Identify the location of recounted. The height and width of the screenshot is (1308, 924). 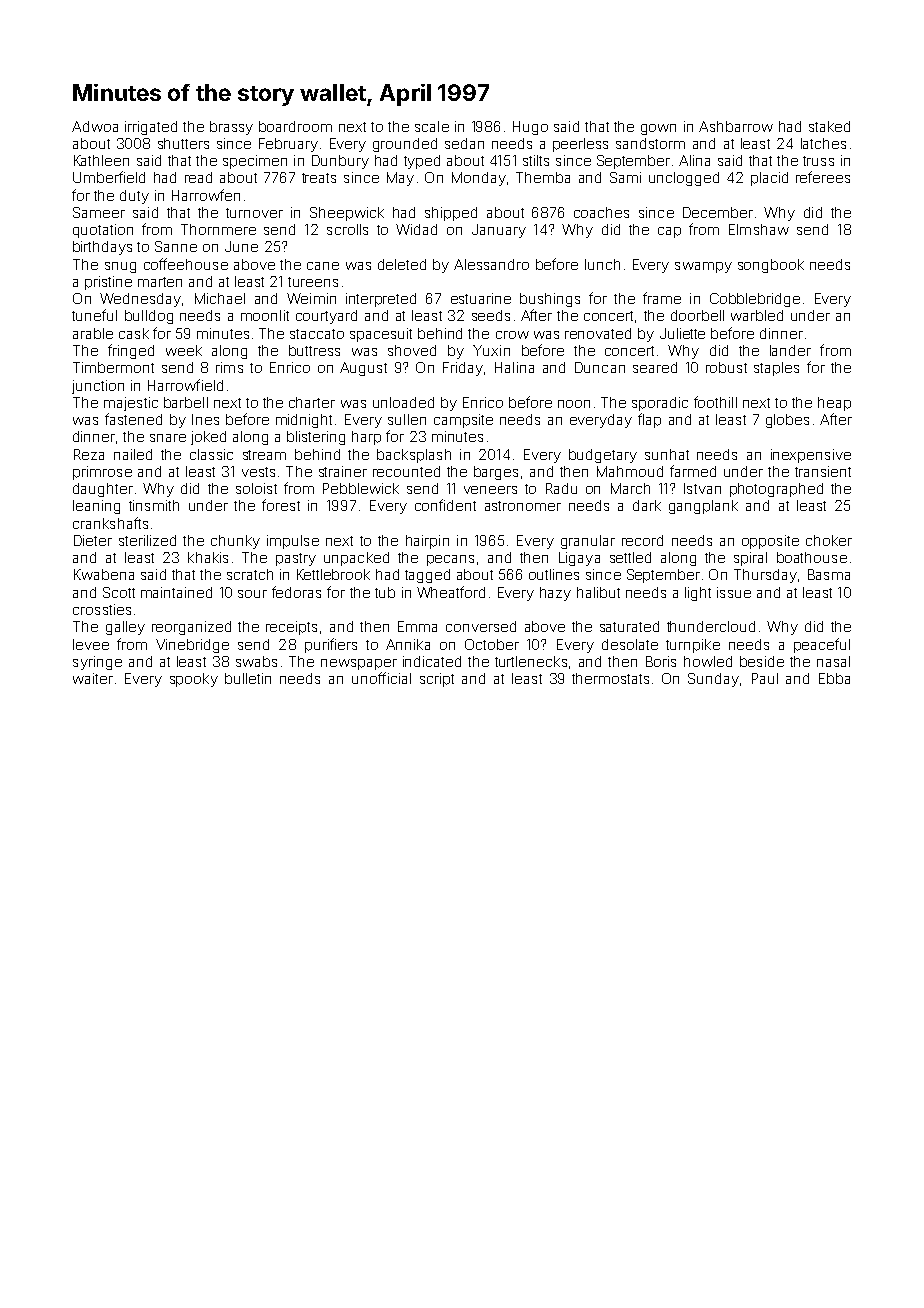
(406, 471).
